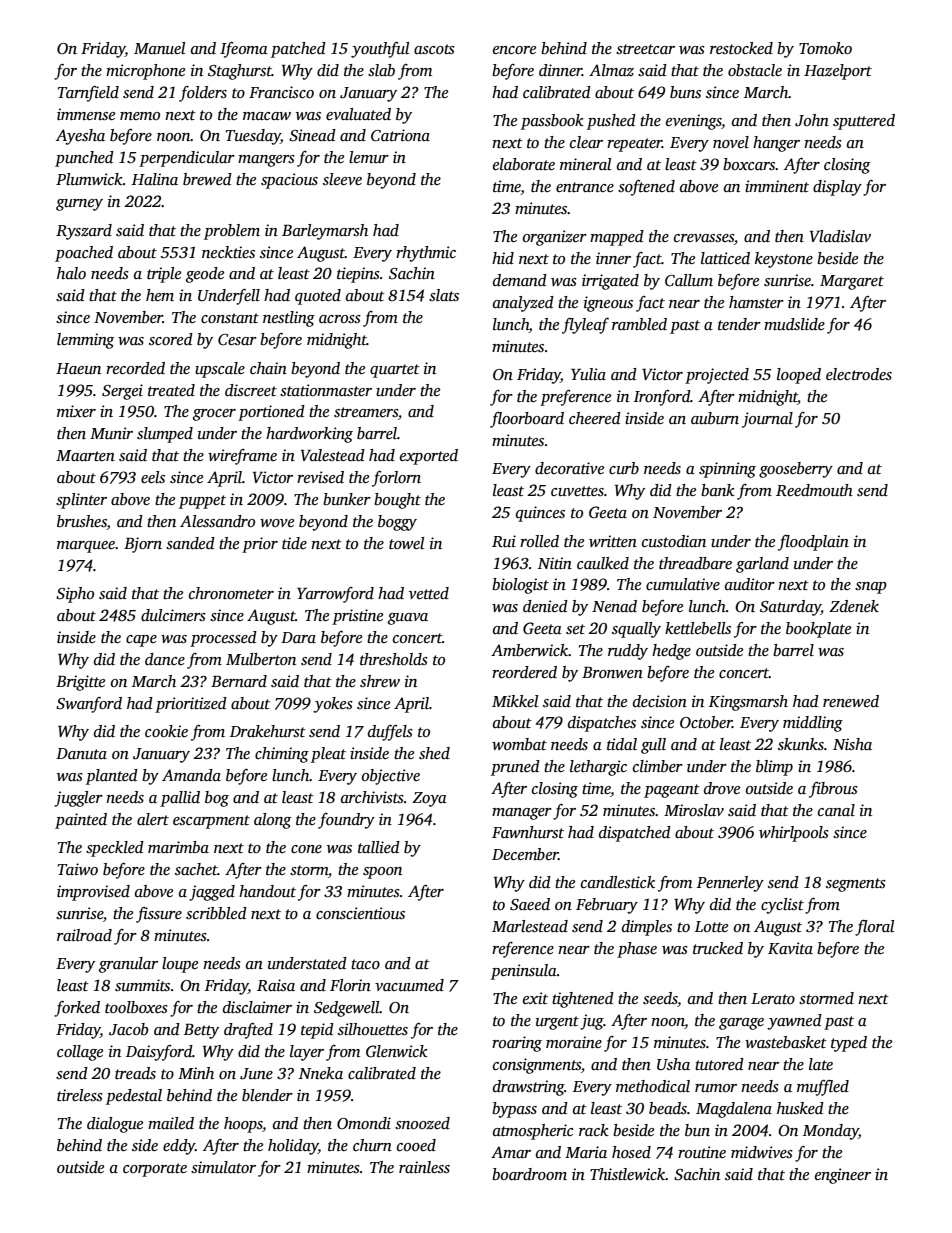 This screenshot has width=952, height=1233. I want to click on Tomoko, so click(825, 48).
